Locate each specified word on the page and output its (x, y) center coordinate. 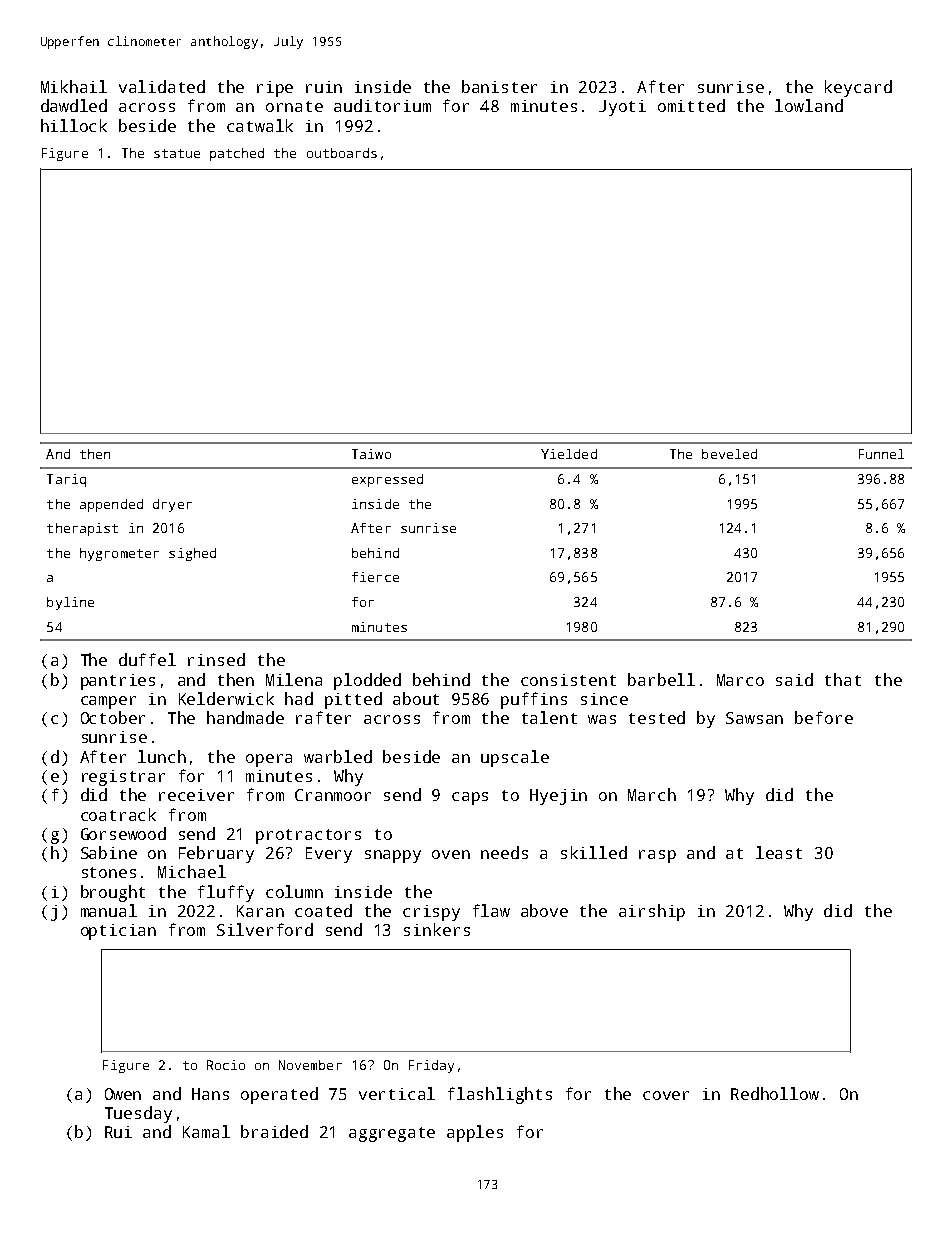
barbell (661, 679)
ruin (324, 87)
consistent (568, 680)
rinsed (216, 659)
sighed (192, 554)
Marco (740, 680)
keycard (858, 88)
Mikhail (74, 86)
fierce (375, 577)
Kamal (206, 1131)
